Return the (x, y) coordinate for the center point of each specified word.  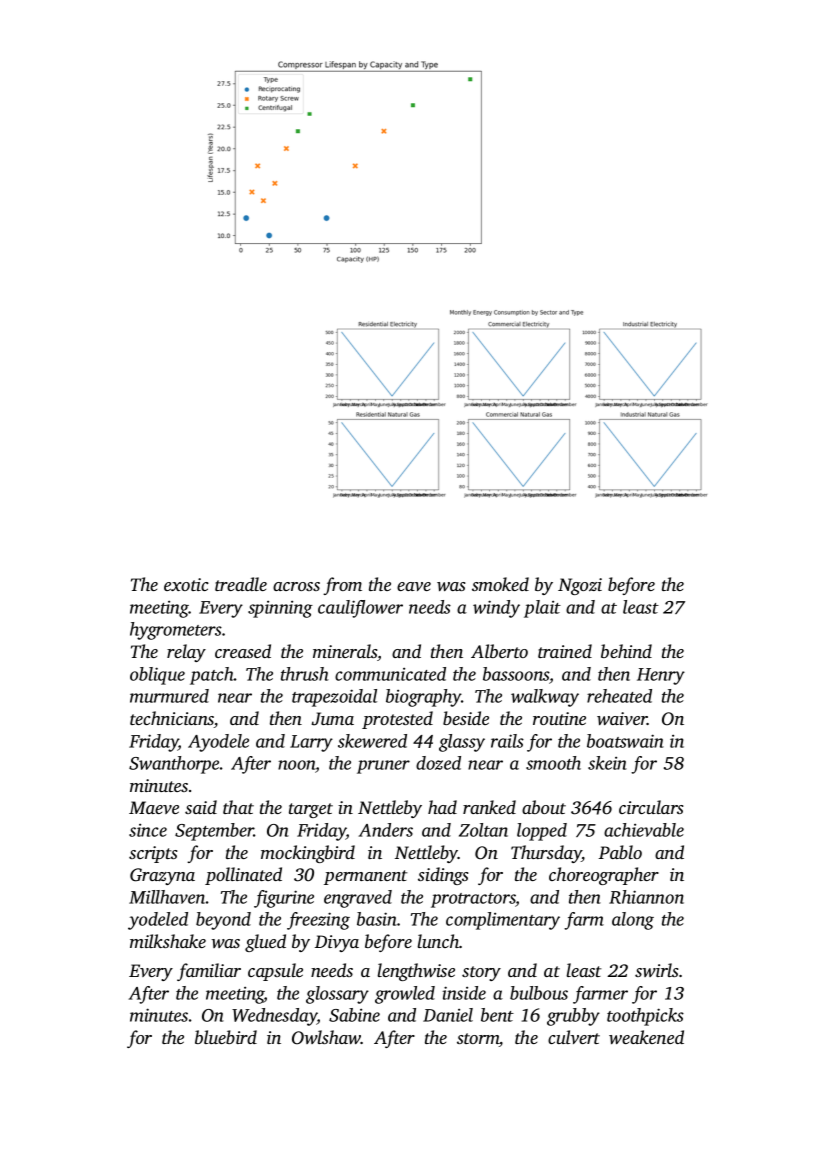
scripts (153, 854)
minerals (345, 651)
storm (478, 1040)
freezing (318, 921)
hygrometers (176, 631)
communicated (390, 674)
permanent (366, 877)
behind (626, 651)
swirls (657, 970)
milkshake (168, 941)
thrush (305, 674)
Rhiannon (646, 897)
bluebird (226, 1037)
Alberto (499, 651)
